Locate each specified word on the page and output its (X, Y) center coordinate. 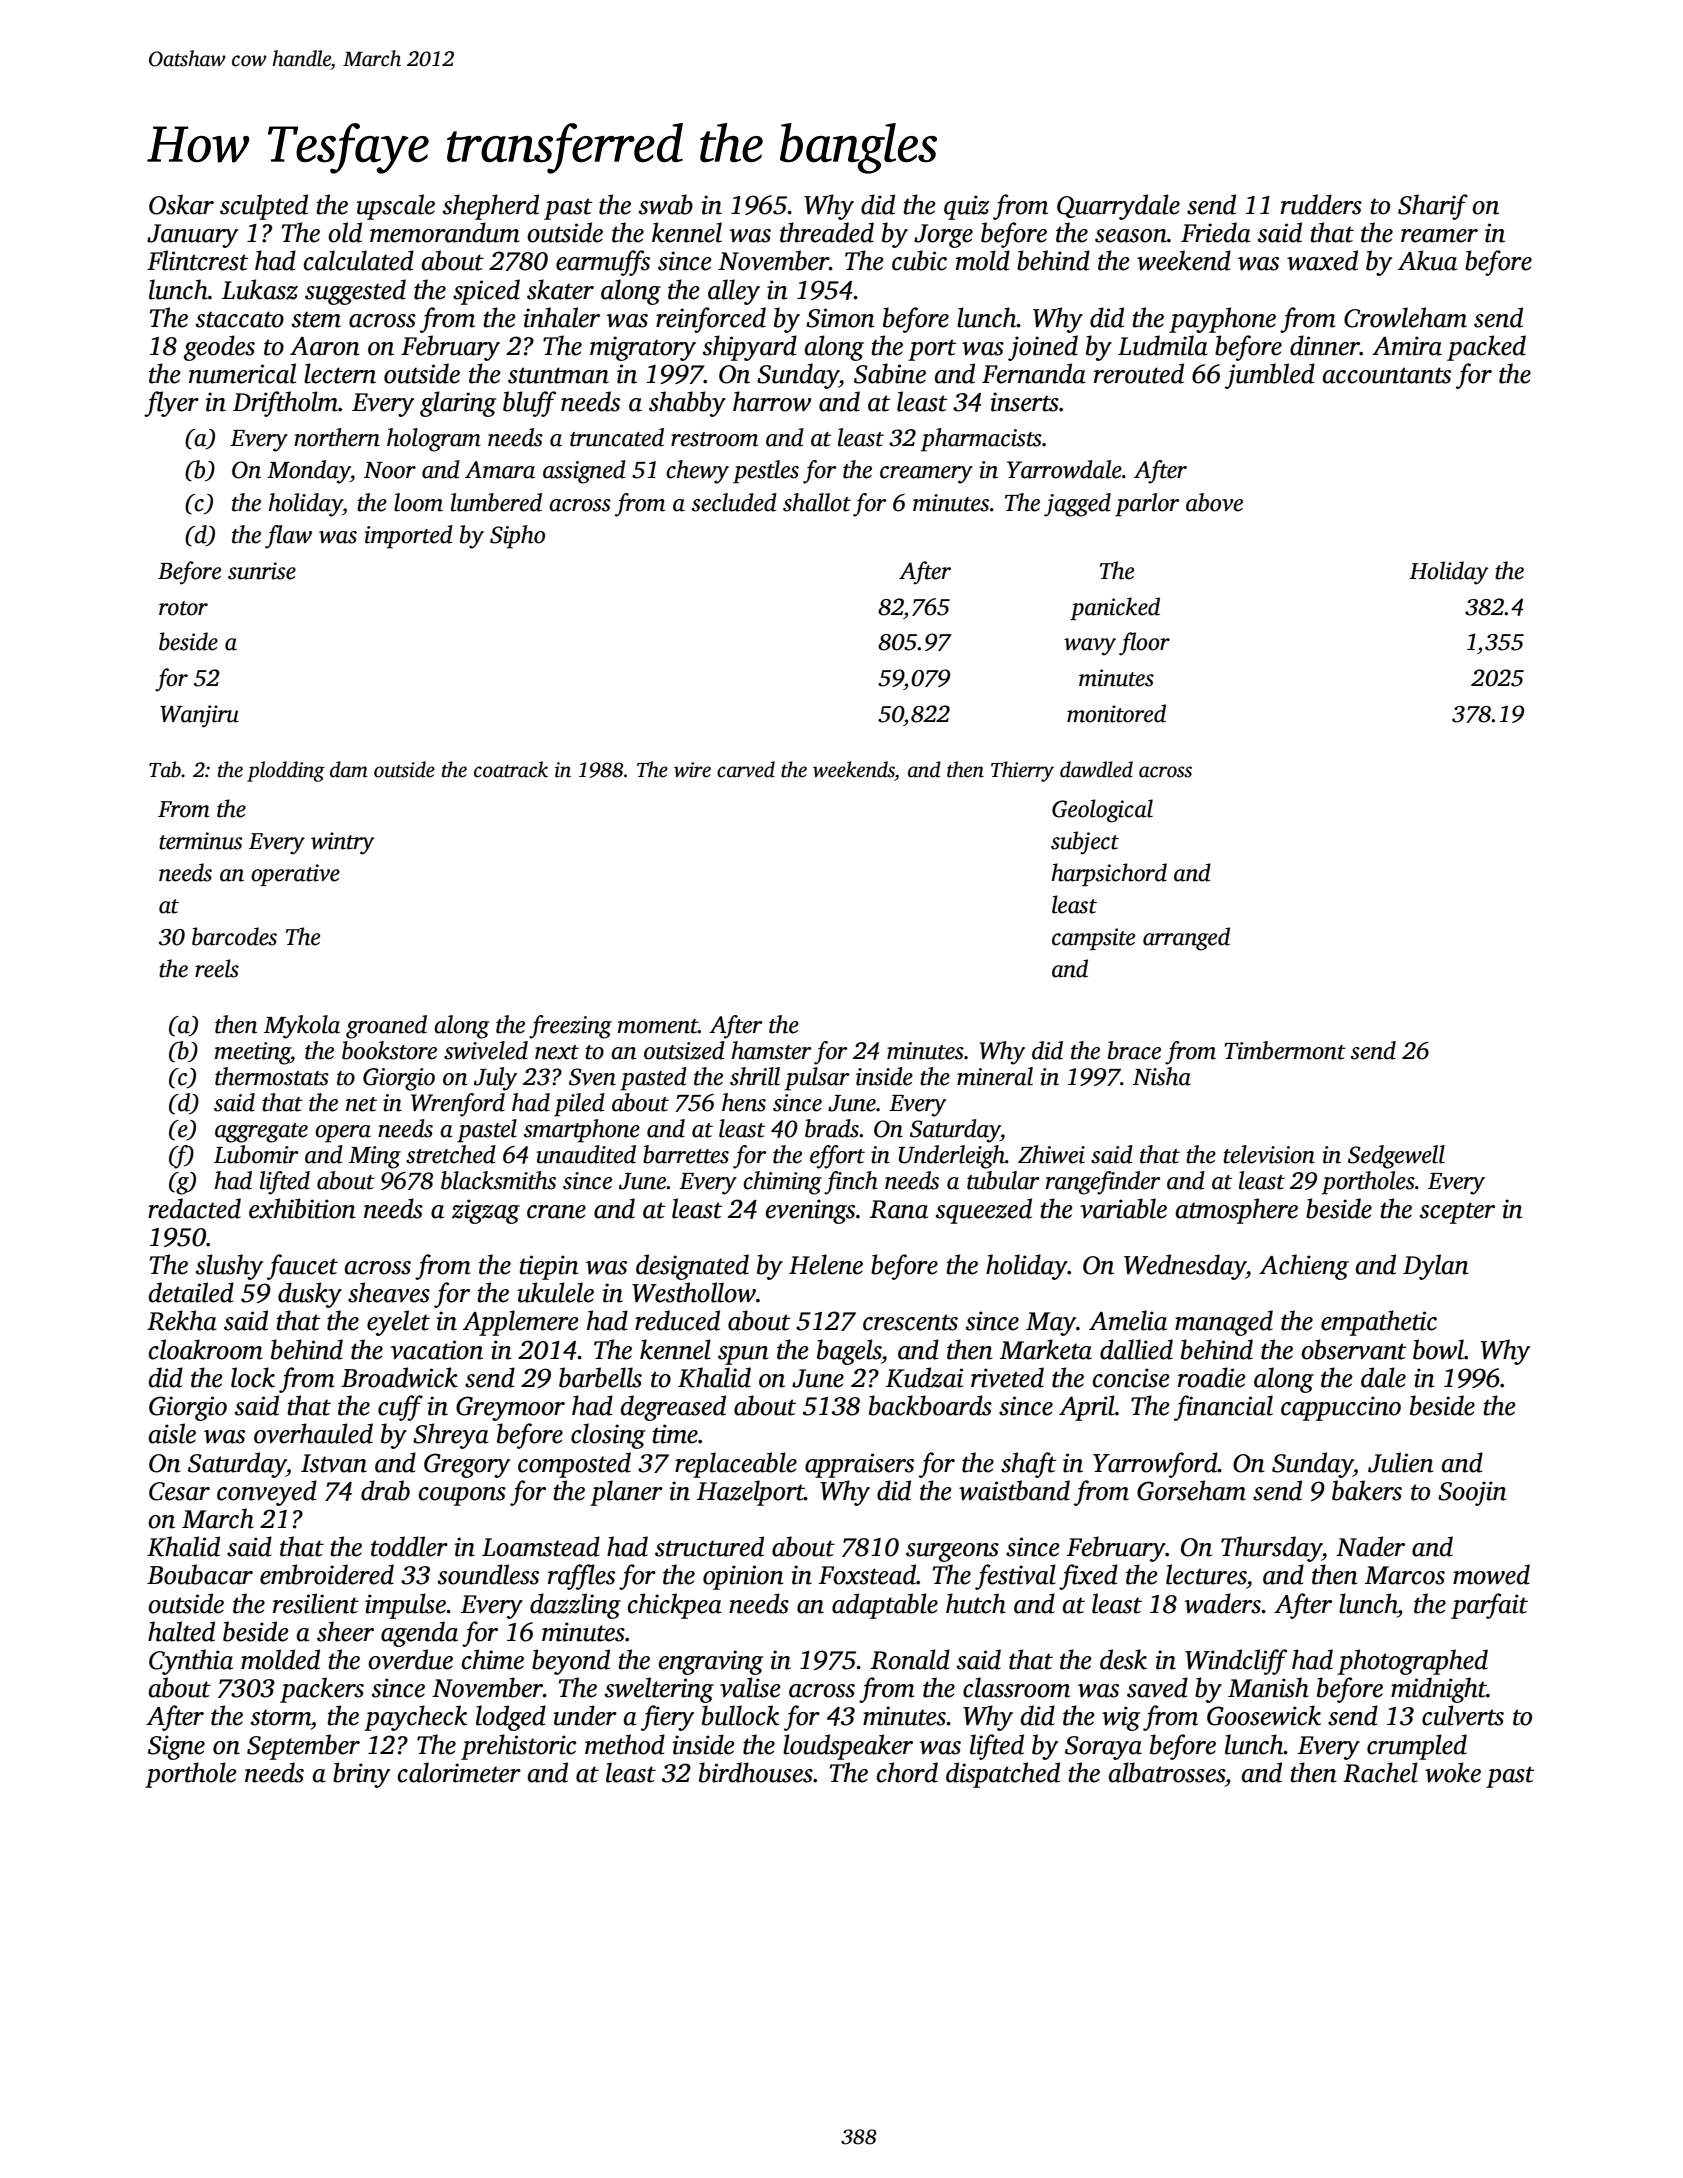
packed (1486, 348)
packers (322, 1690)
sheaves (389, 1292)
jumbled (1270, 376)
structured (709, 1546)
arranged (1186, 939)
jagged (1077, 505)
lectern (340, 373)
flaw (288, 537)
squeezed (984, 1211)
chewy (697, 472)
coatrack (511, 769)
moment (658, 1026)
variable (1123, 1208)
